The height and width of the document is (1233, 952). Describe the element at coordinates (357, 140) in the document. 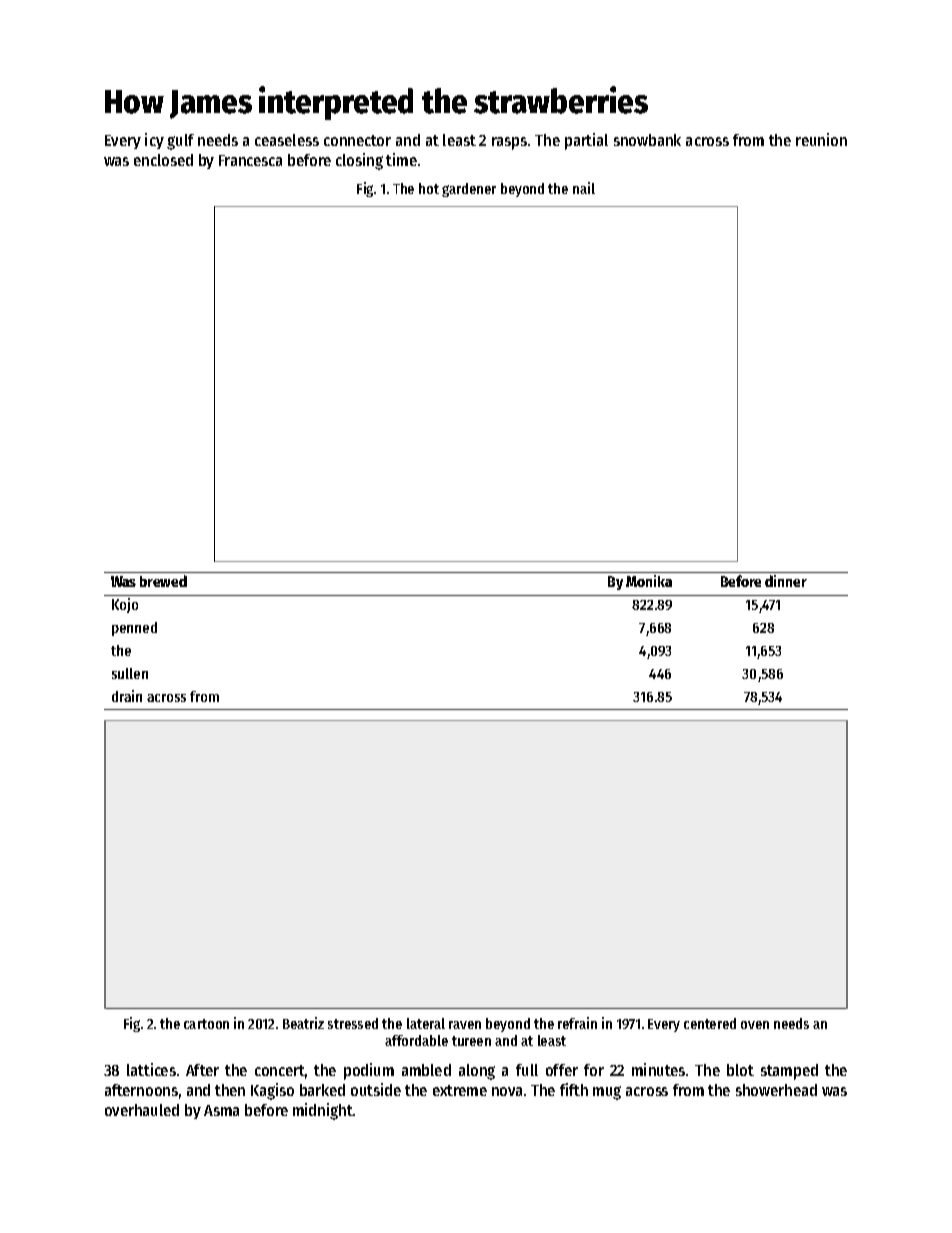

I see `connector` at that location.
